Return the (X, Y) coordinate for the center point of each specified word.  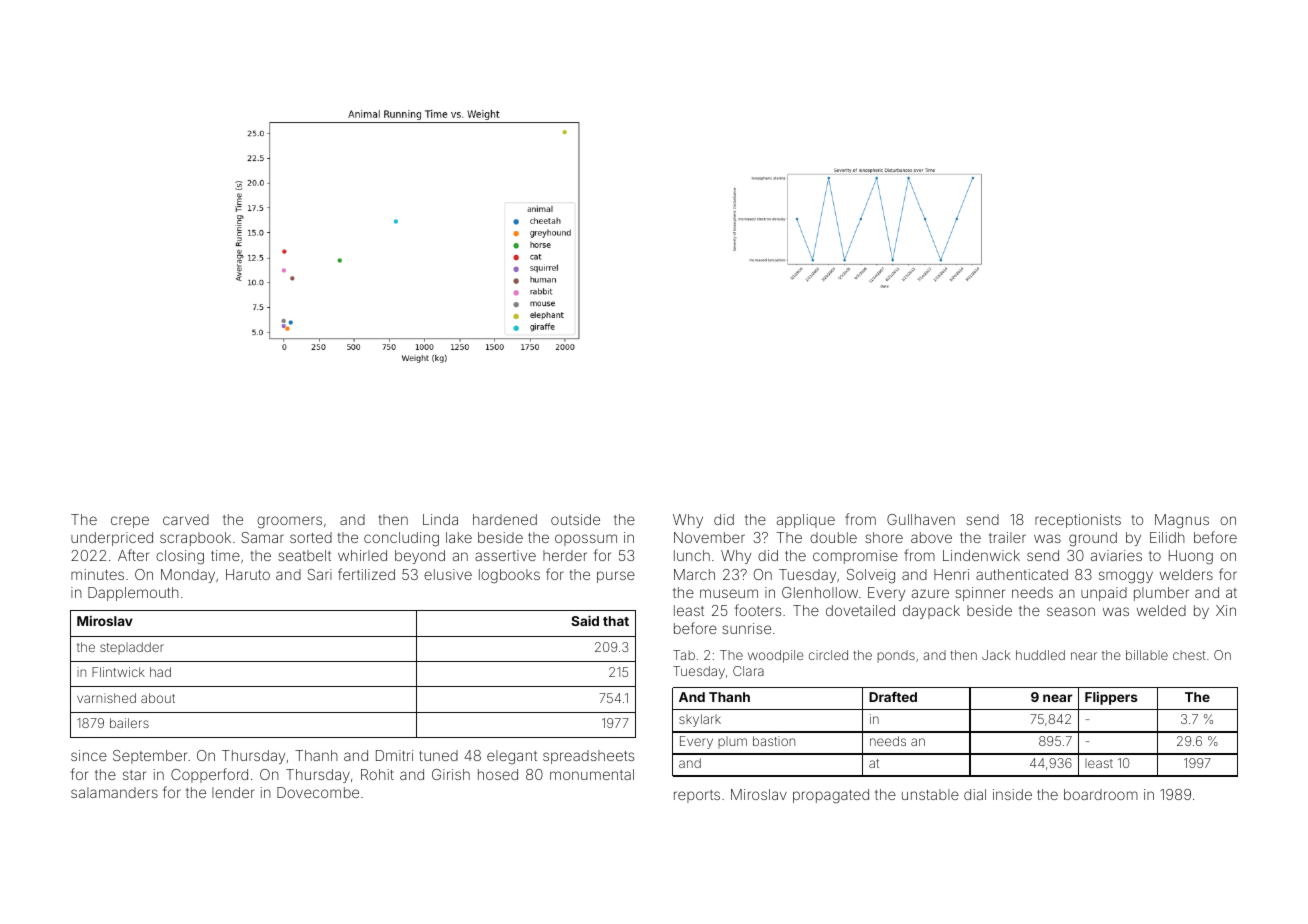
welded (1161, 610)
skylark (700, 720)
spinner (980, 594)
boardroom (1101, 794)
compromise (855, 557)
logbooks (509, 576)
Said (585, 620)
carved (186, 519)
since (89, 755)
